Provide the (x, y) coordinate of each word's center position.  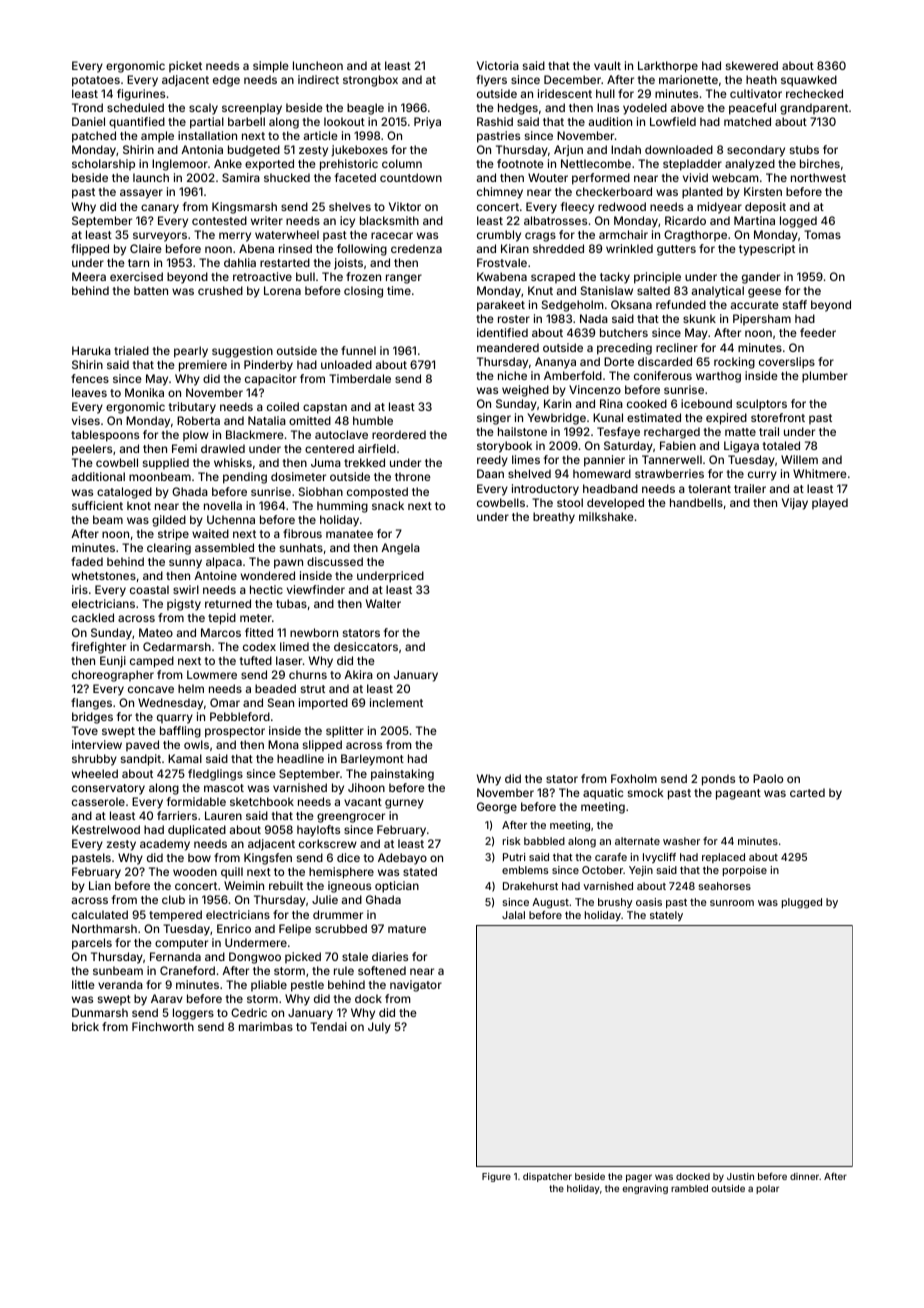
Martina (754, 220)
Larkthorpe (668, 67)
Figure (496, 1177)
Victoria (498, 65)
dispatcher (547, 1177)
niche (512, 375)
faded (87, 561)
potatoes (96, 81)
